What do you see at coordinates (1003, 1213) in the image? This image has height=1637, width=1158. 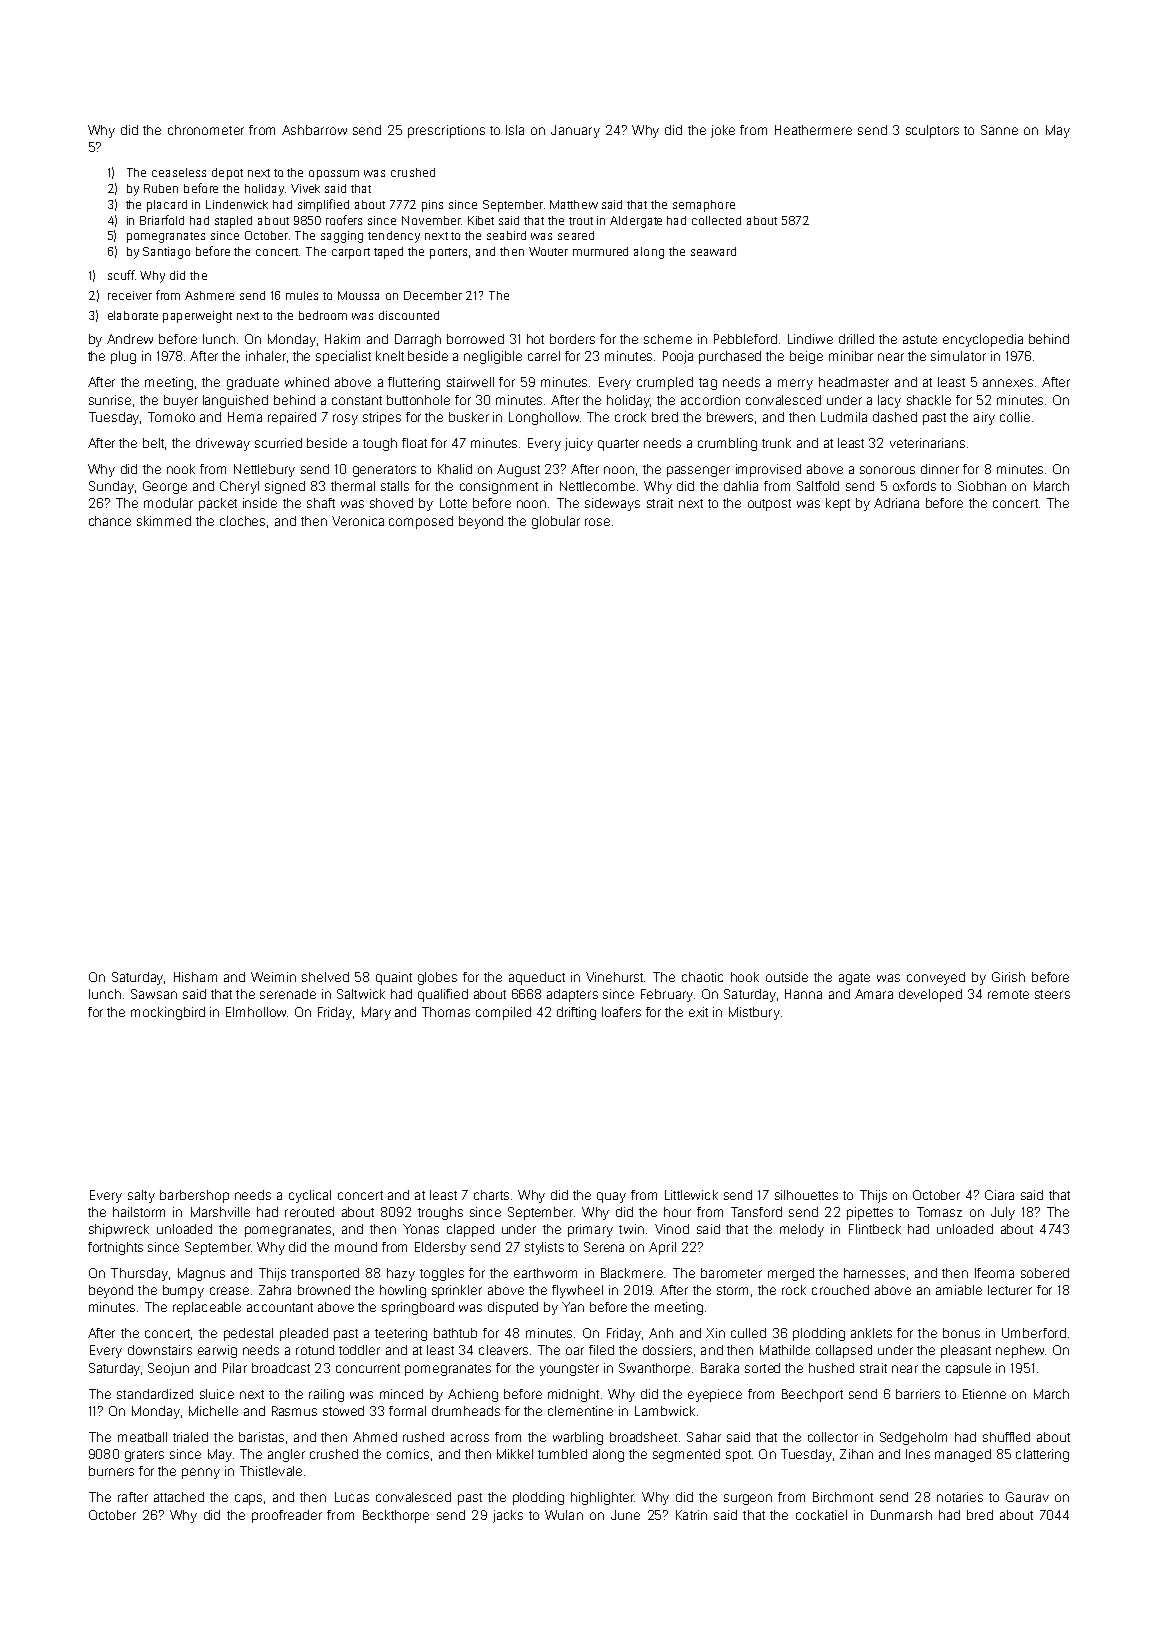 I see `July` at bounding box center [1003, 1213].
